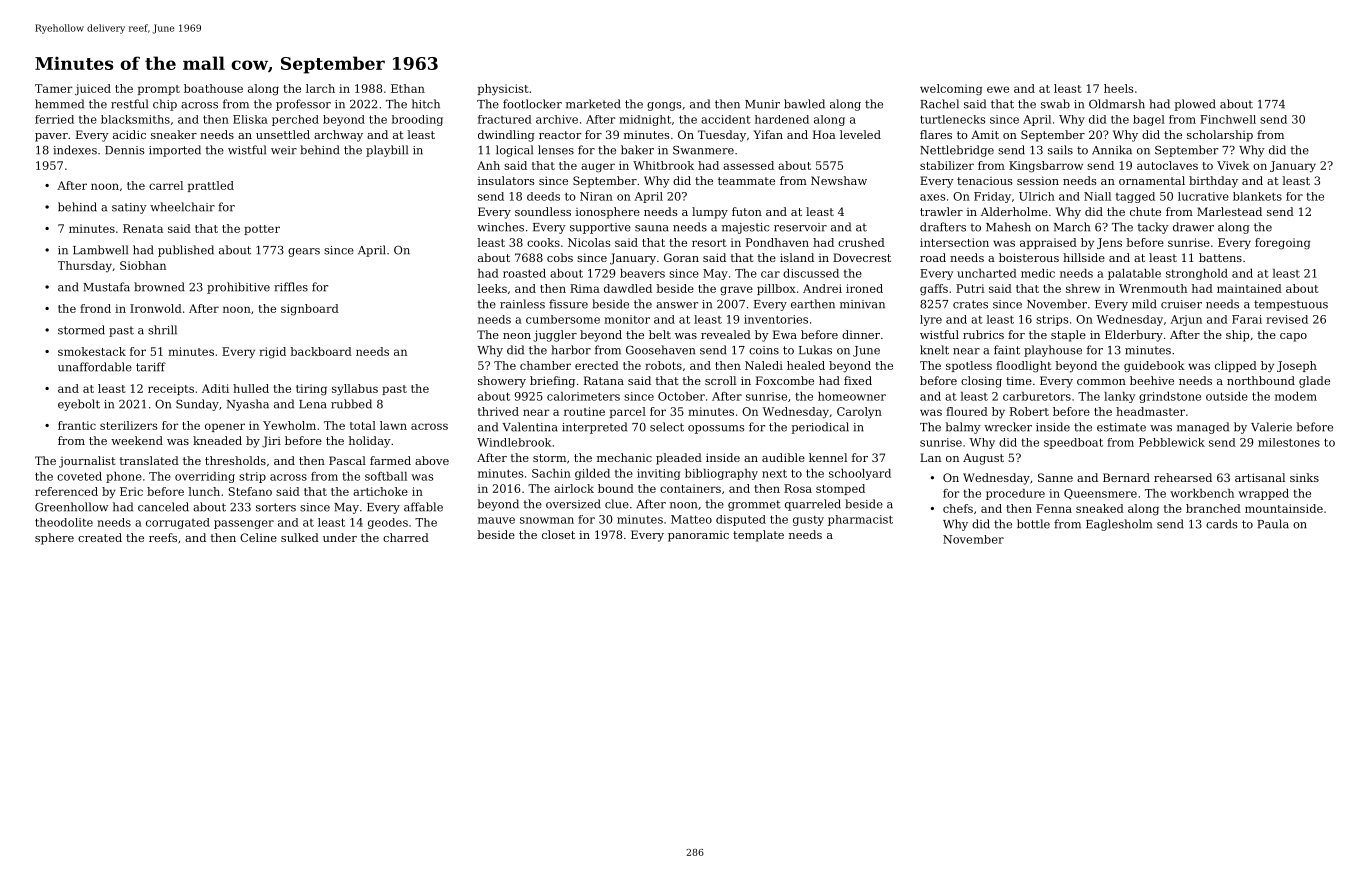 This screenshot has width=1372, height=887. What do you see at coordinates (272, 353) in the screenshot?
I see `rigid` at bounding box center [272, 353].
